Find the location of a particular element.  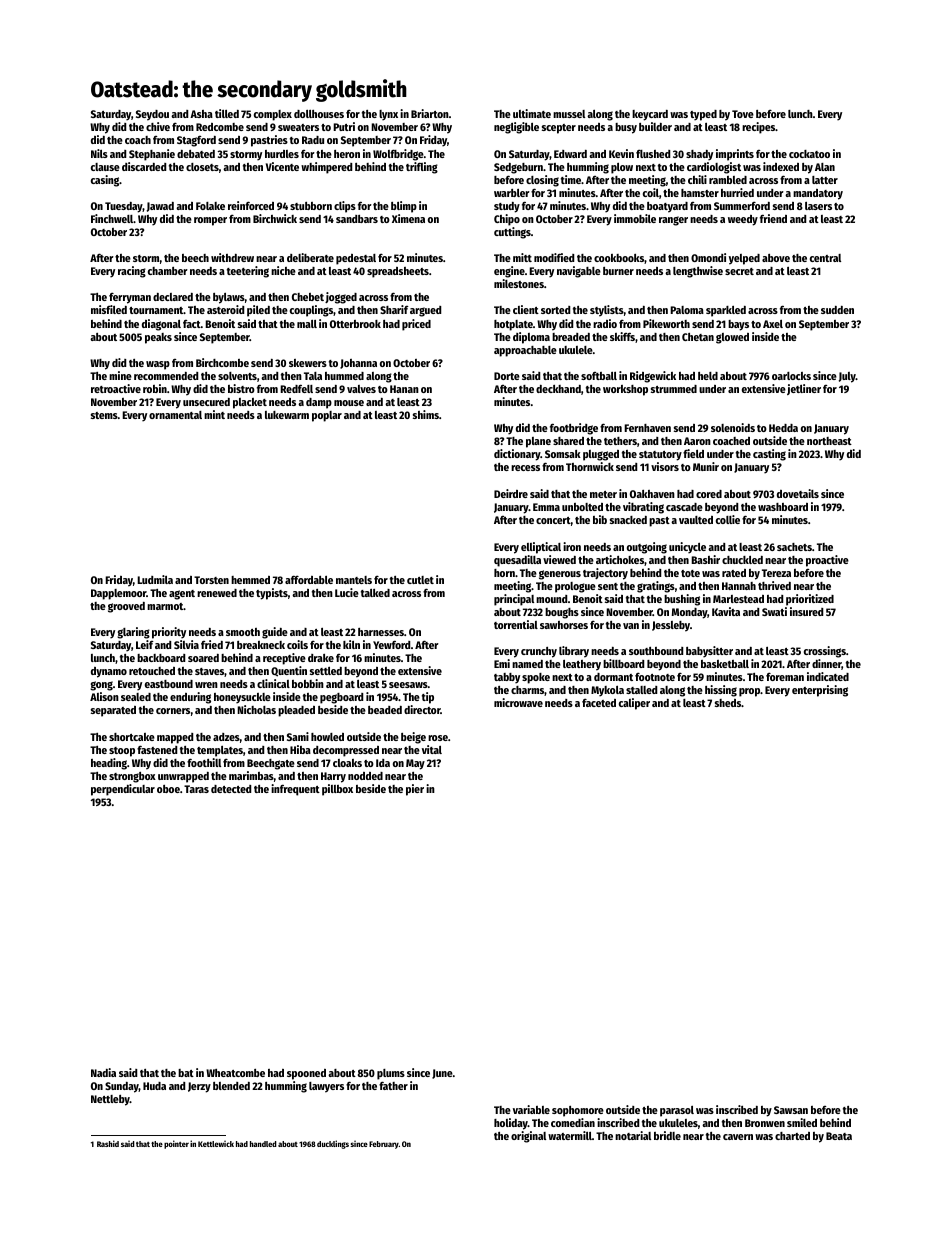

sheds is located at coordinates (728, 703).
